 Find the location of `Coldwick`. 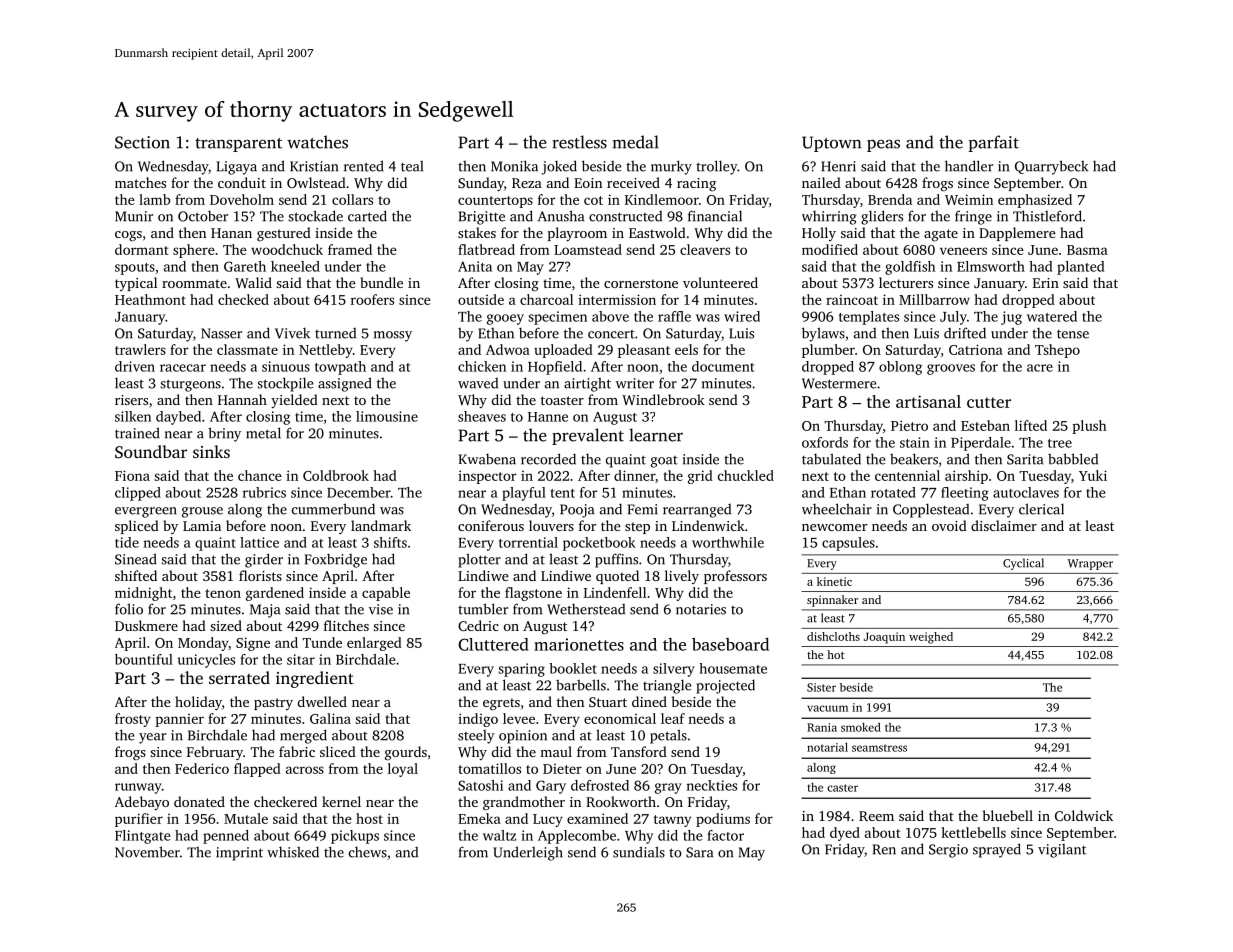

Coldwick is located at coordinates (1084, 815).
